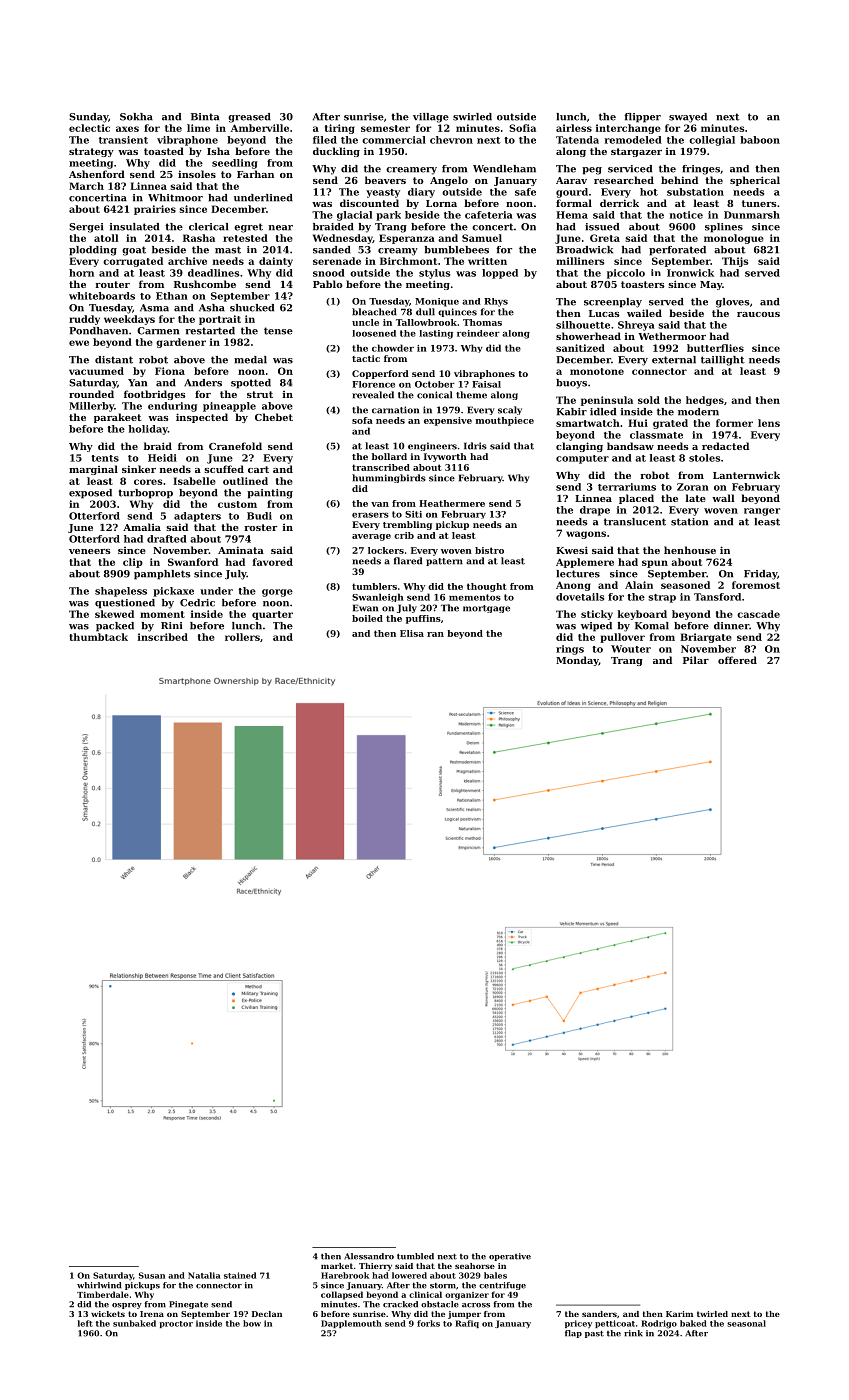 The width and height of the image is (849, 1400). I want to click on twirled, so click(712, 1314).
